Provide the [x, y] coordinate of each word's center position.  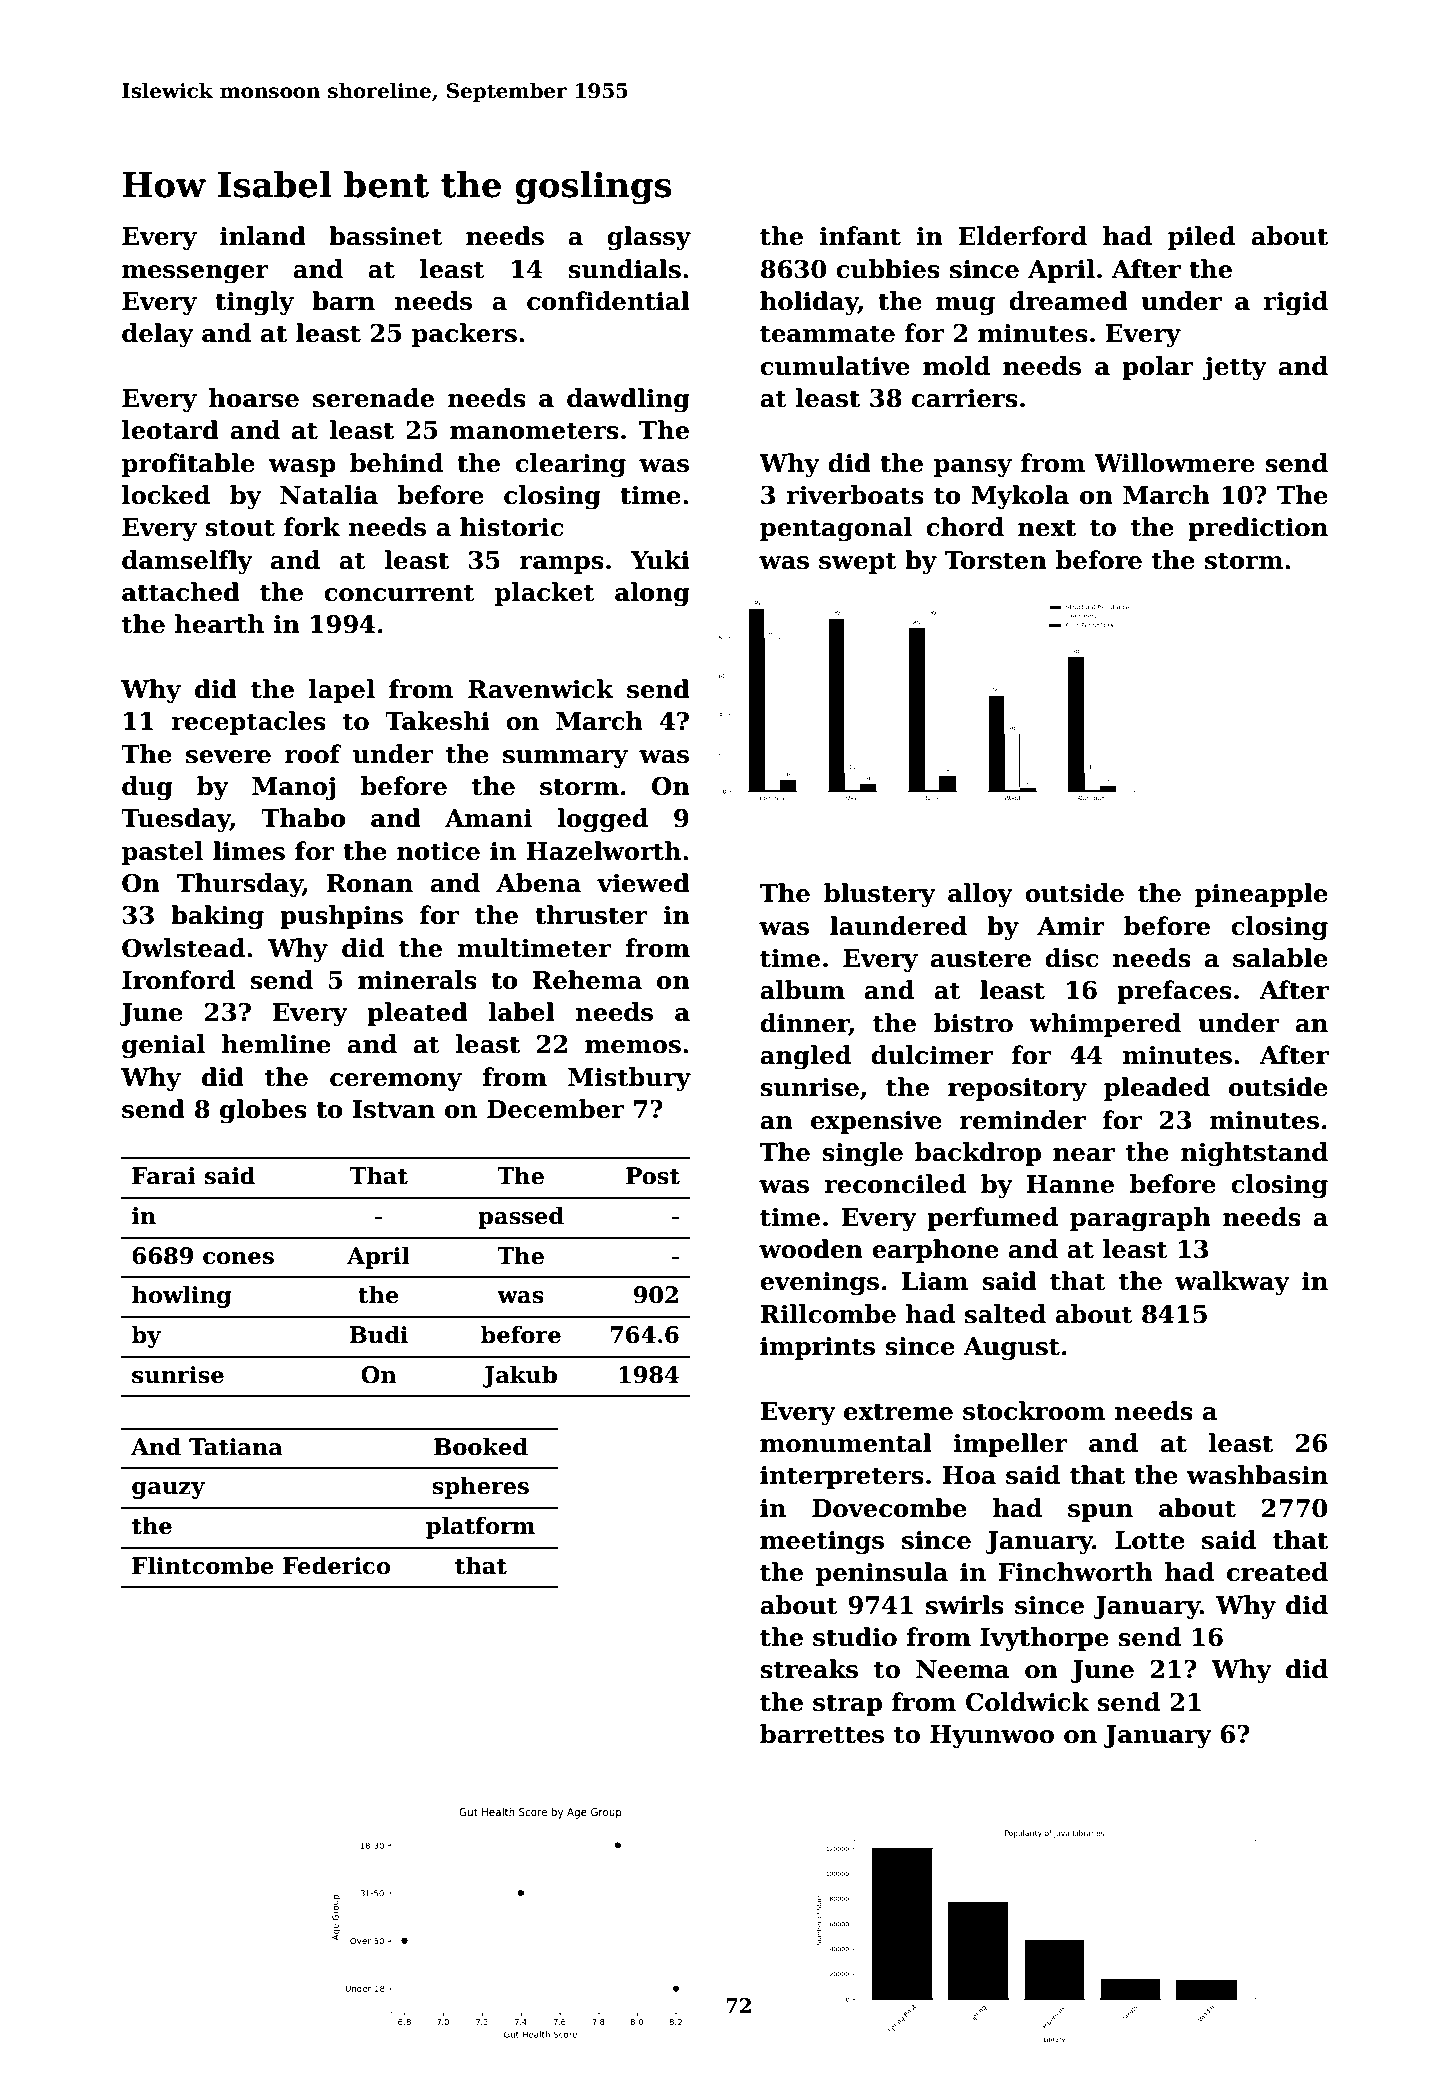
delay [158, 335]
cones [238, 1258]
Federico [336, 1565]
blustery [880, 895]
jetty [1235, 369]
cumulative [835, 366]
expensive [876, 1122]
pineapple [1261, 895]
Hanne [1070, 1184]
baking [217, 917]
